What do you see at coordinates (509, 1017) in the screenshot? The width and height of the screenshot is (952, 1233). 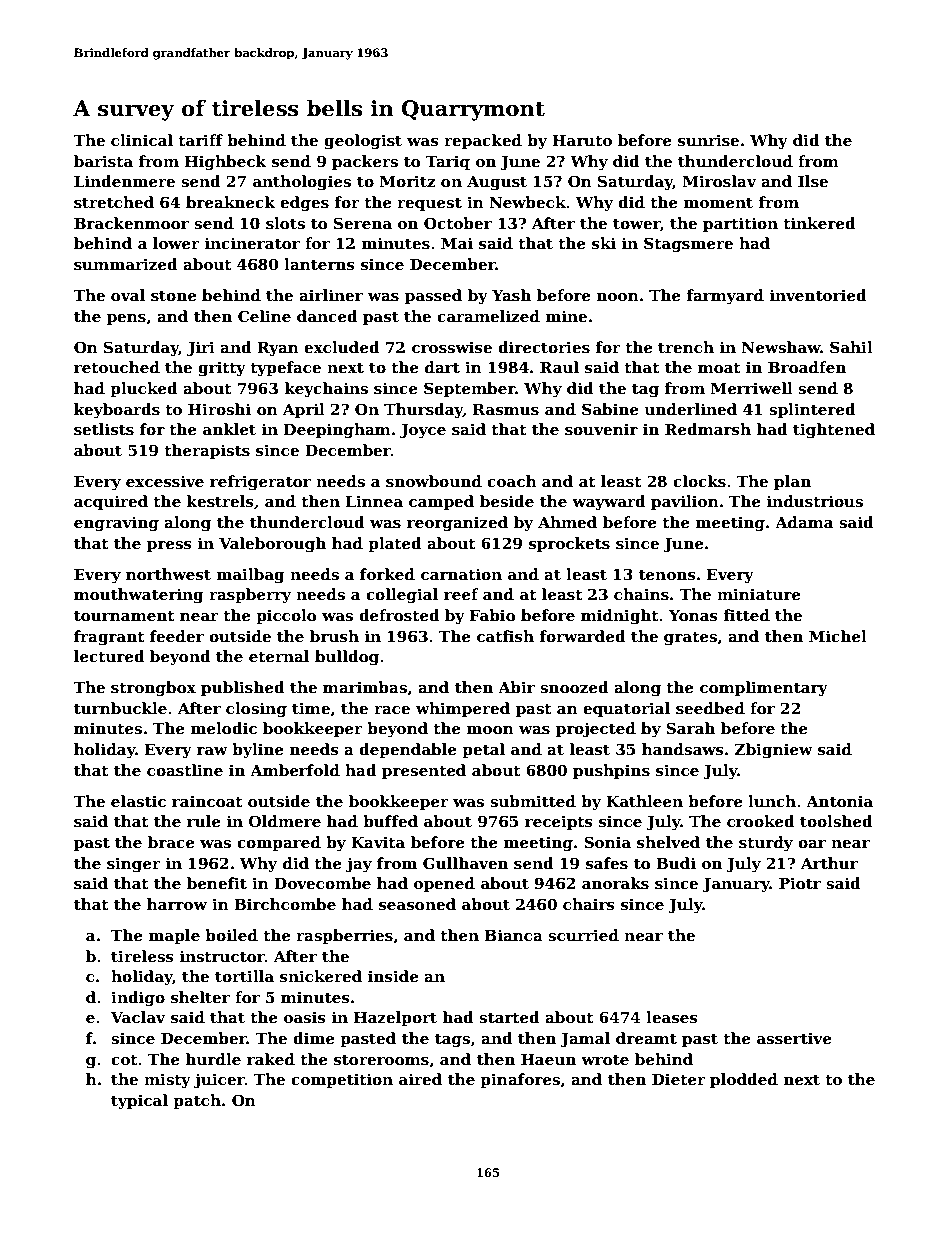 I see `started` at bounding box center [509, 1017].
